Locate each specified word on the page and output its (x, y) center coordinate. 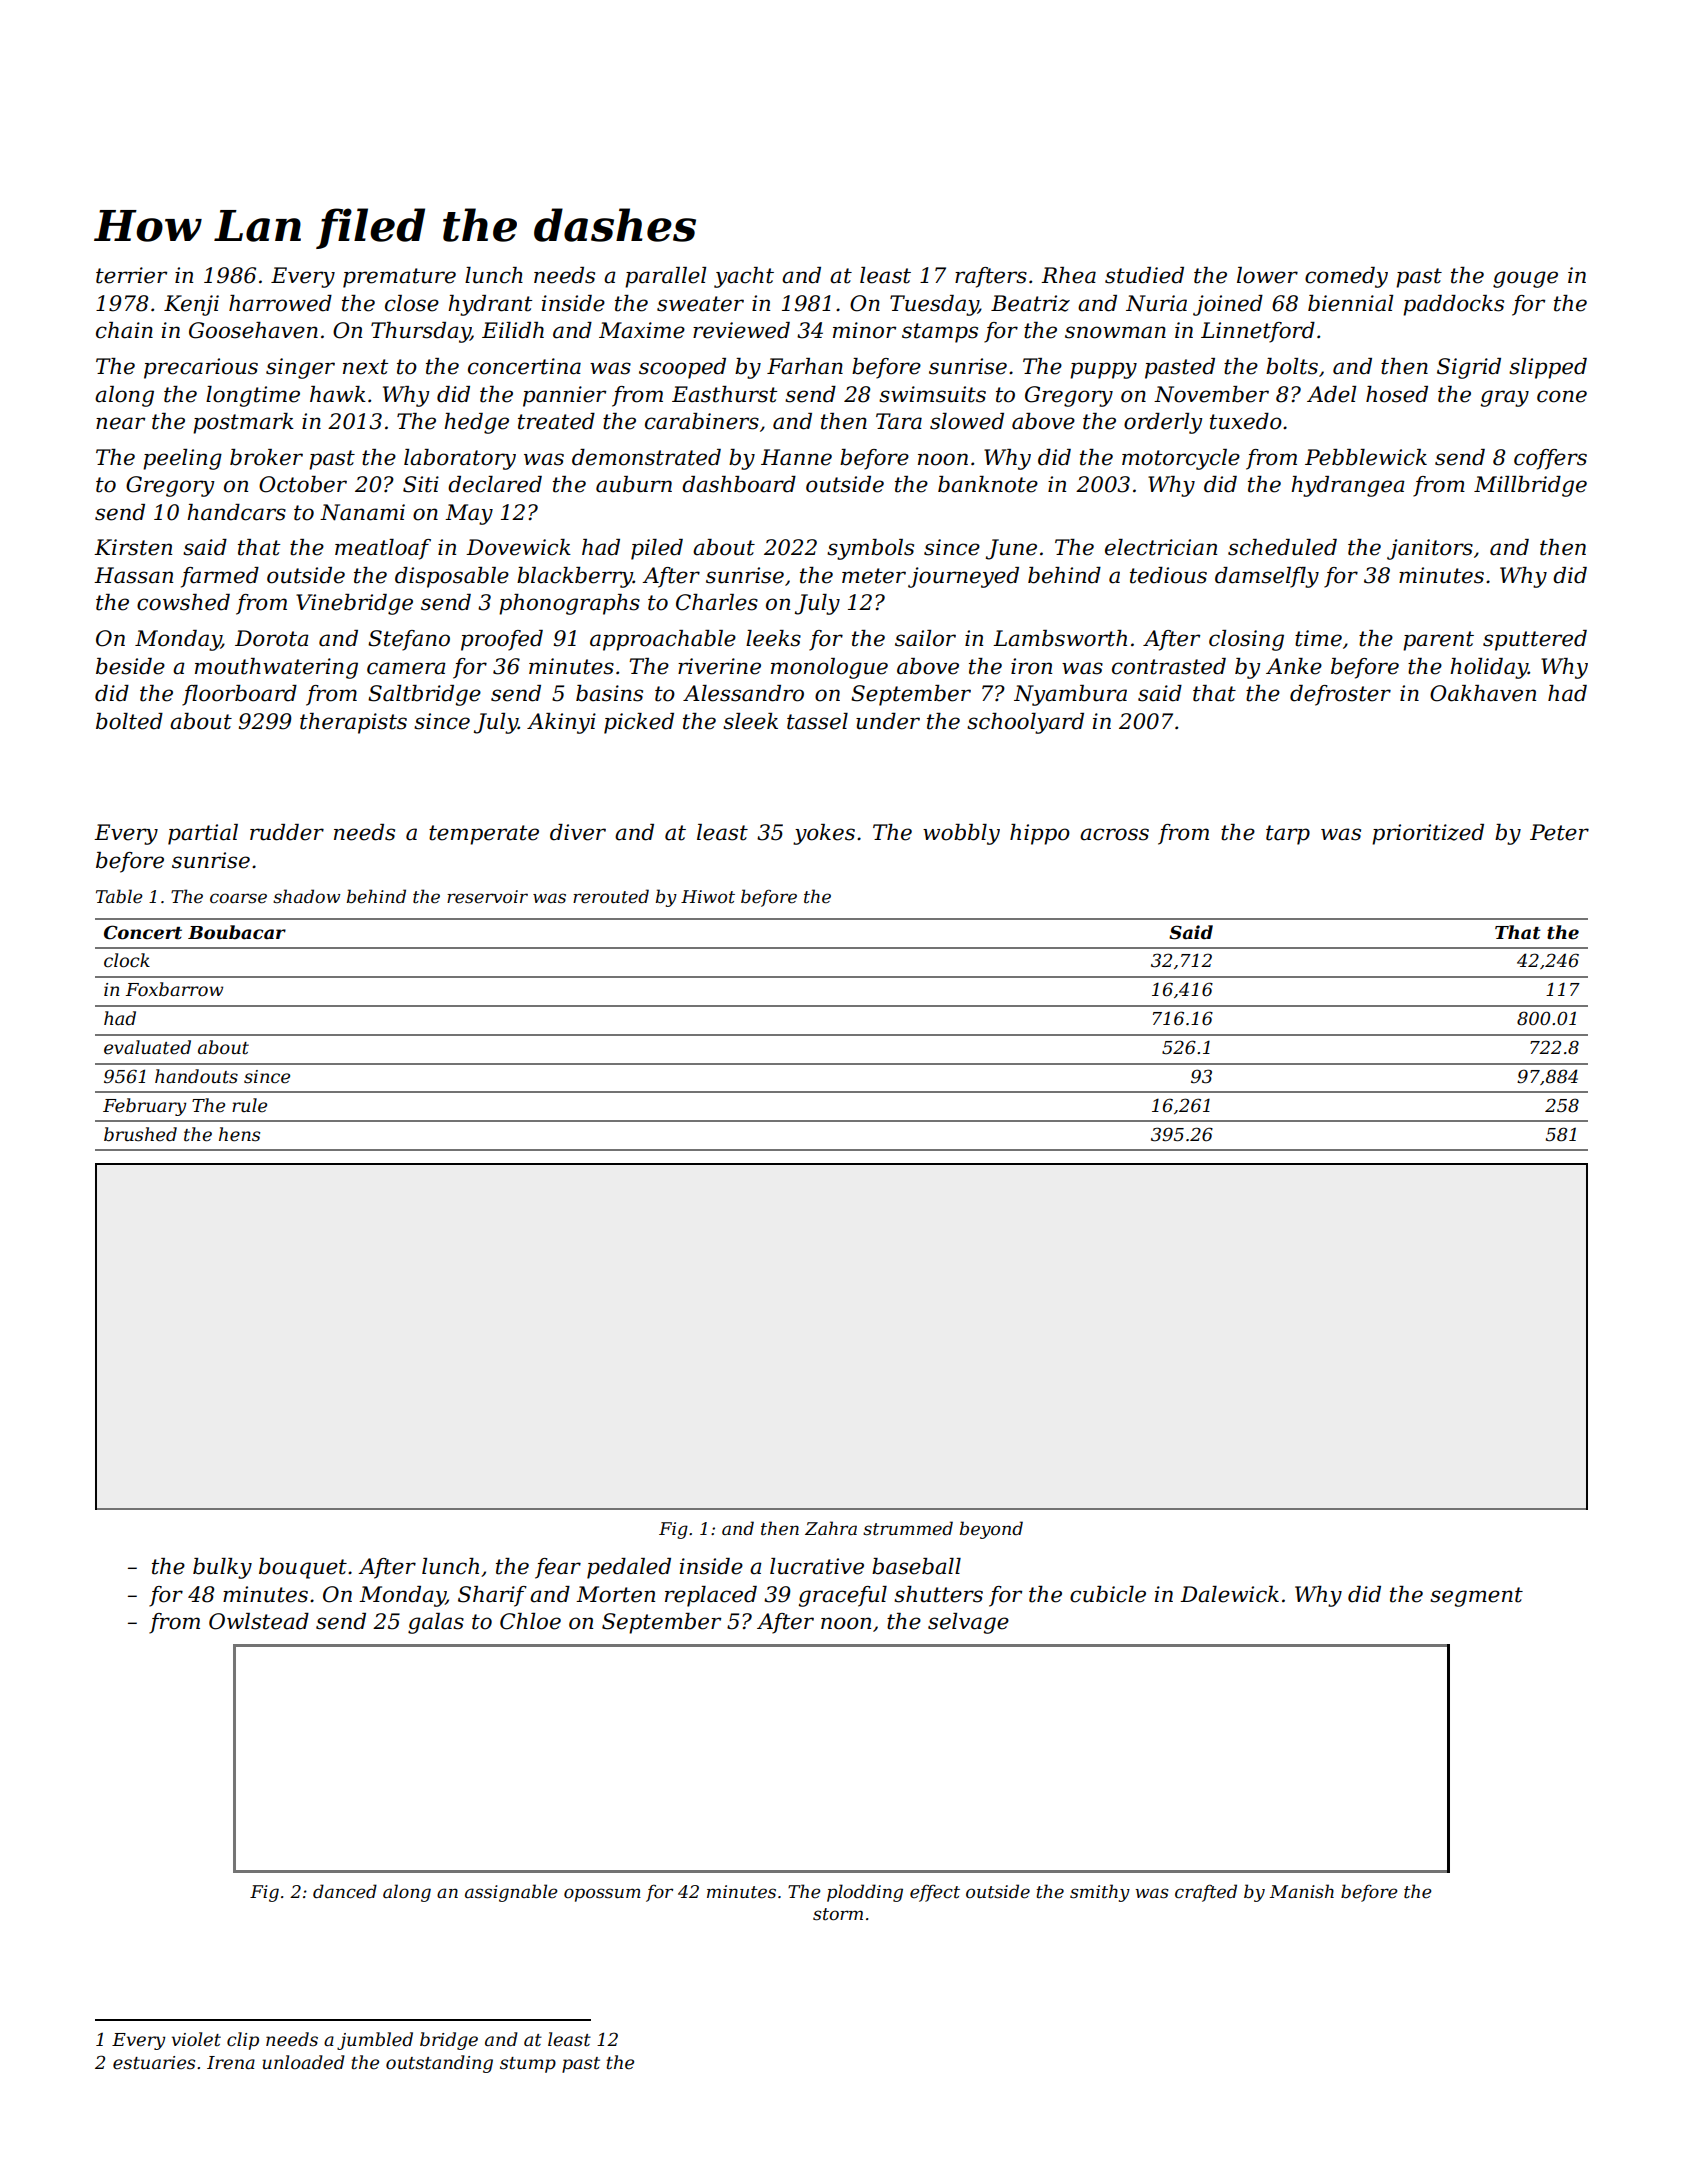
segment (1476, 1597)
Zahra (831, 1528)
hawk (338, 394)
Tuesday (934, 305)
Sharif (492, 1596)
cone (1562, 396)
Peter (1559, 832)
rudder (287, 832)
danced (345, 1891)
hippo (1040, 834)
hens (239, 1134)
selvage (968, 1623)
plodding (865, 1893)
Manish (1302, 1891)
